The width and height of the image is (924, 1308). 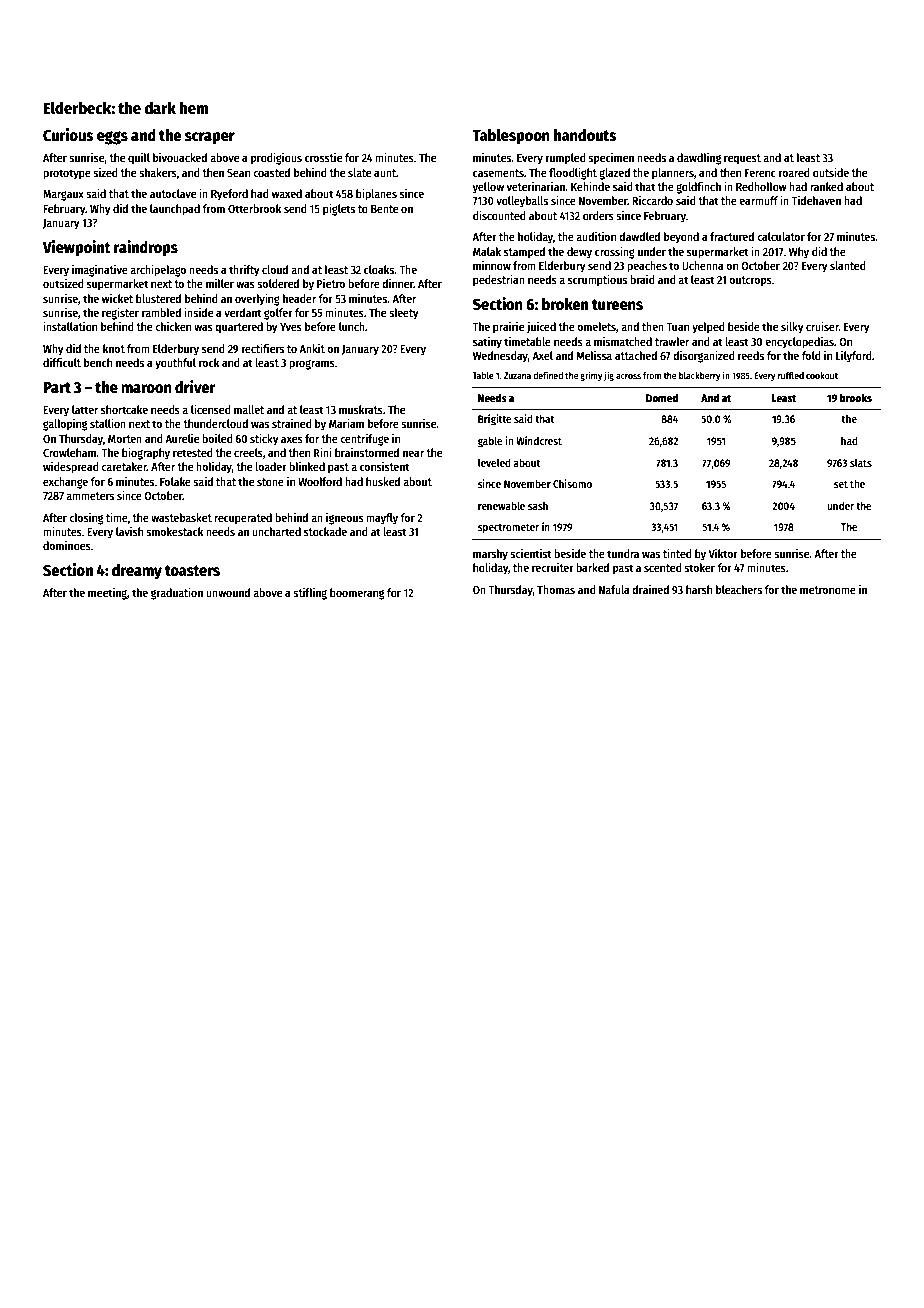 I want to click on Sean, so click(x=238, y=173).
